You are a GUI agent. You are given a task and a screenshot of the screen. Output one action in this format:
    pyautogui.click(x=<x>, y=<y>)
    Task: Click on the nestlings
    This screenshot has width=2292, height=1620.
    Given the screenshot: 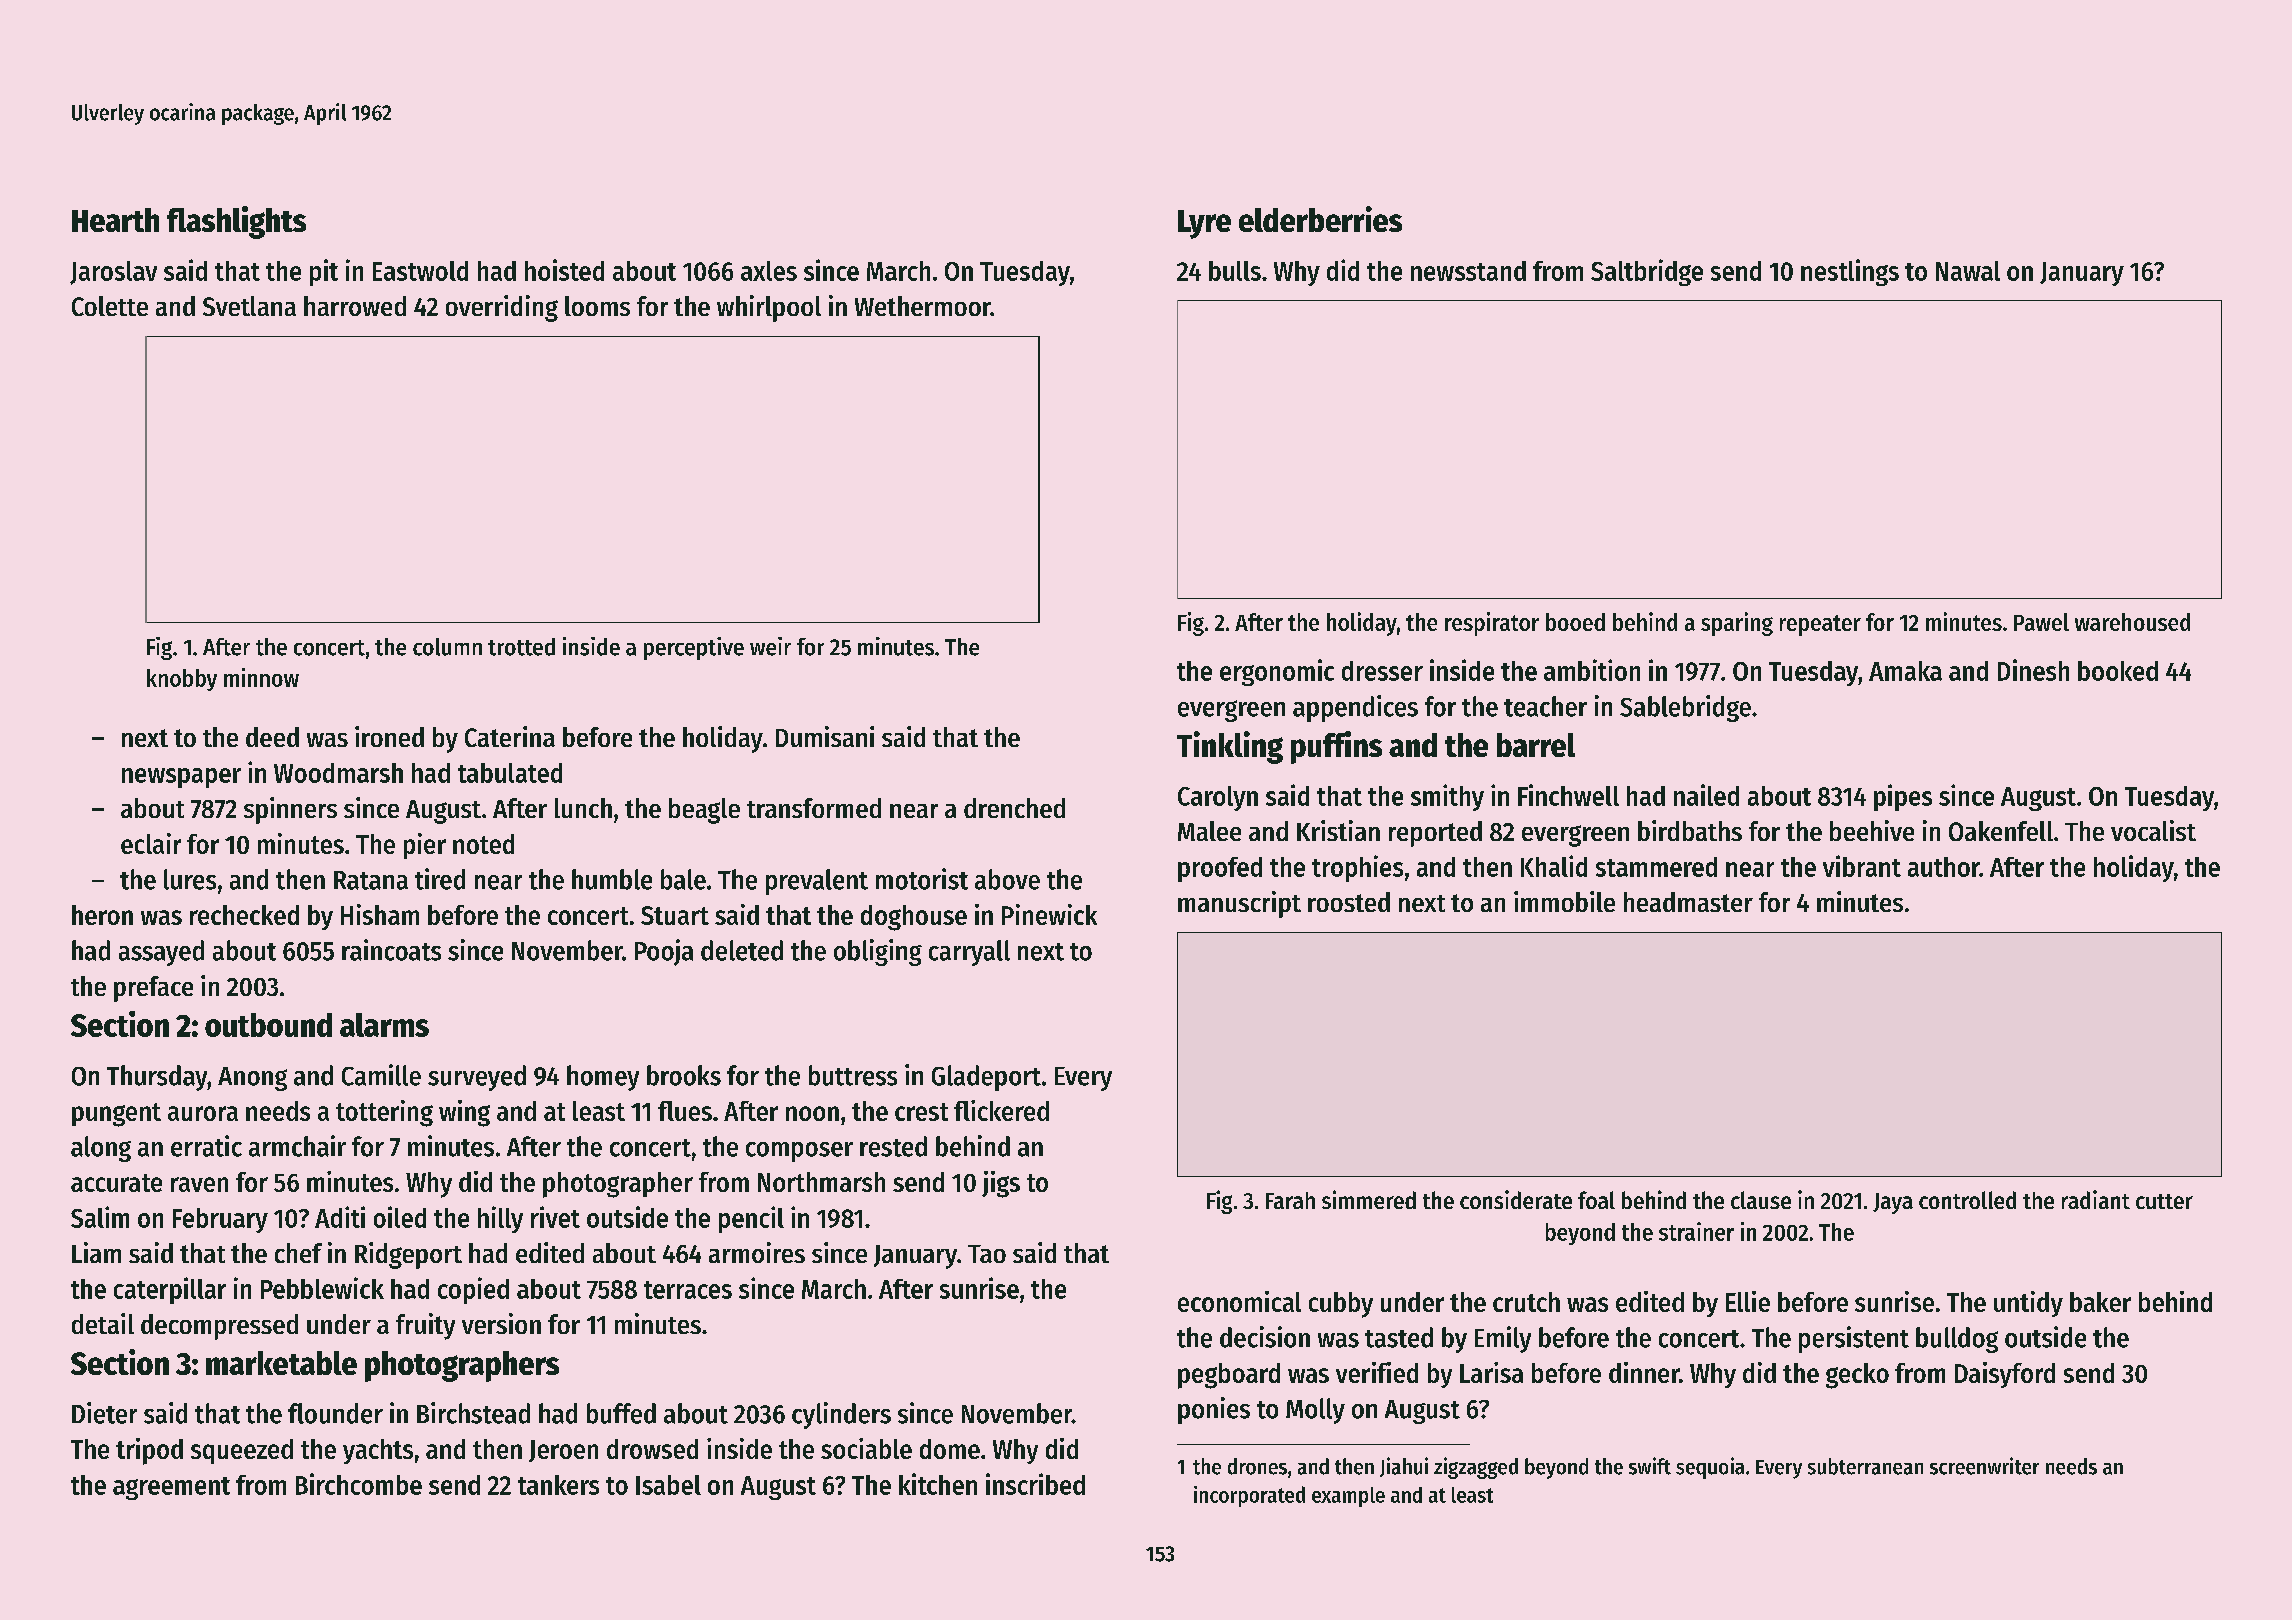 What is the action you would take?
    pyautogui.click(x=1850, y=272)
